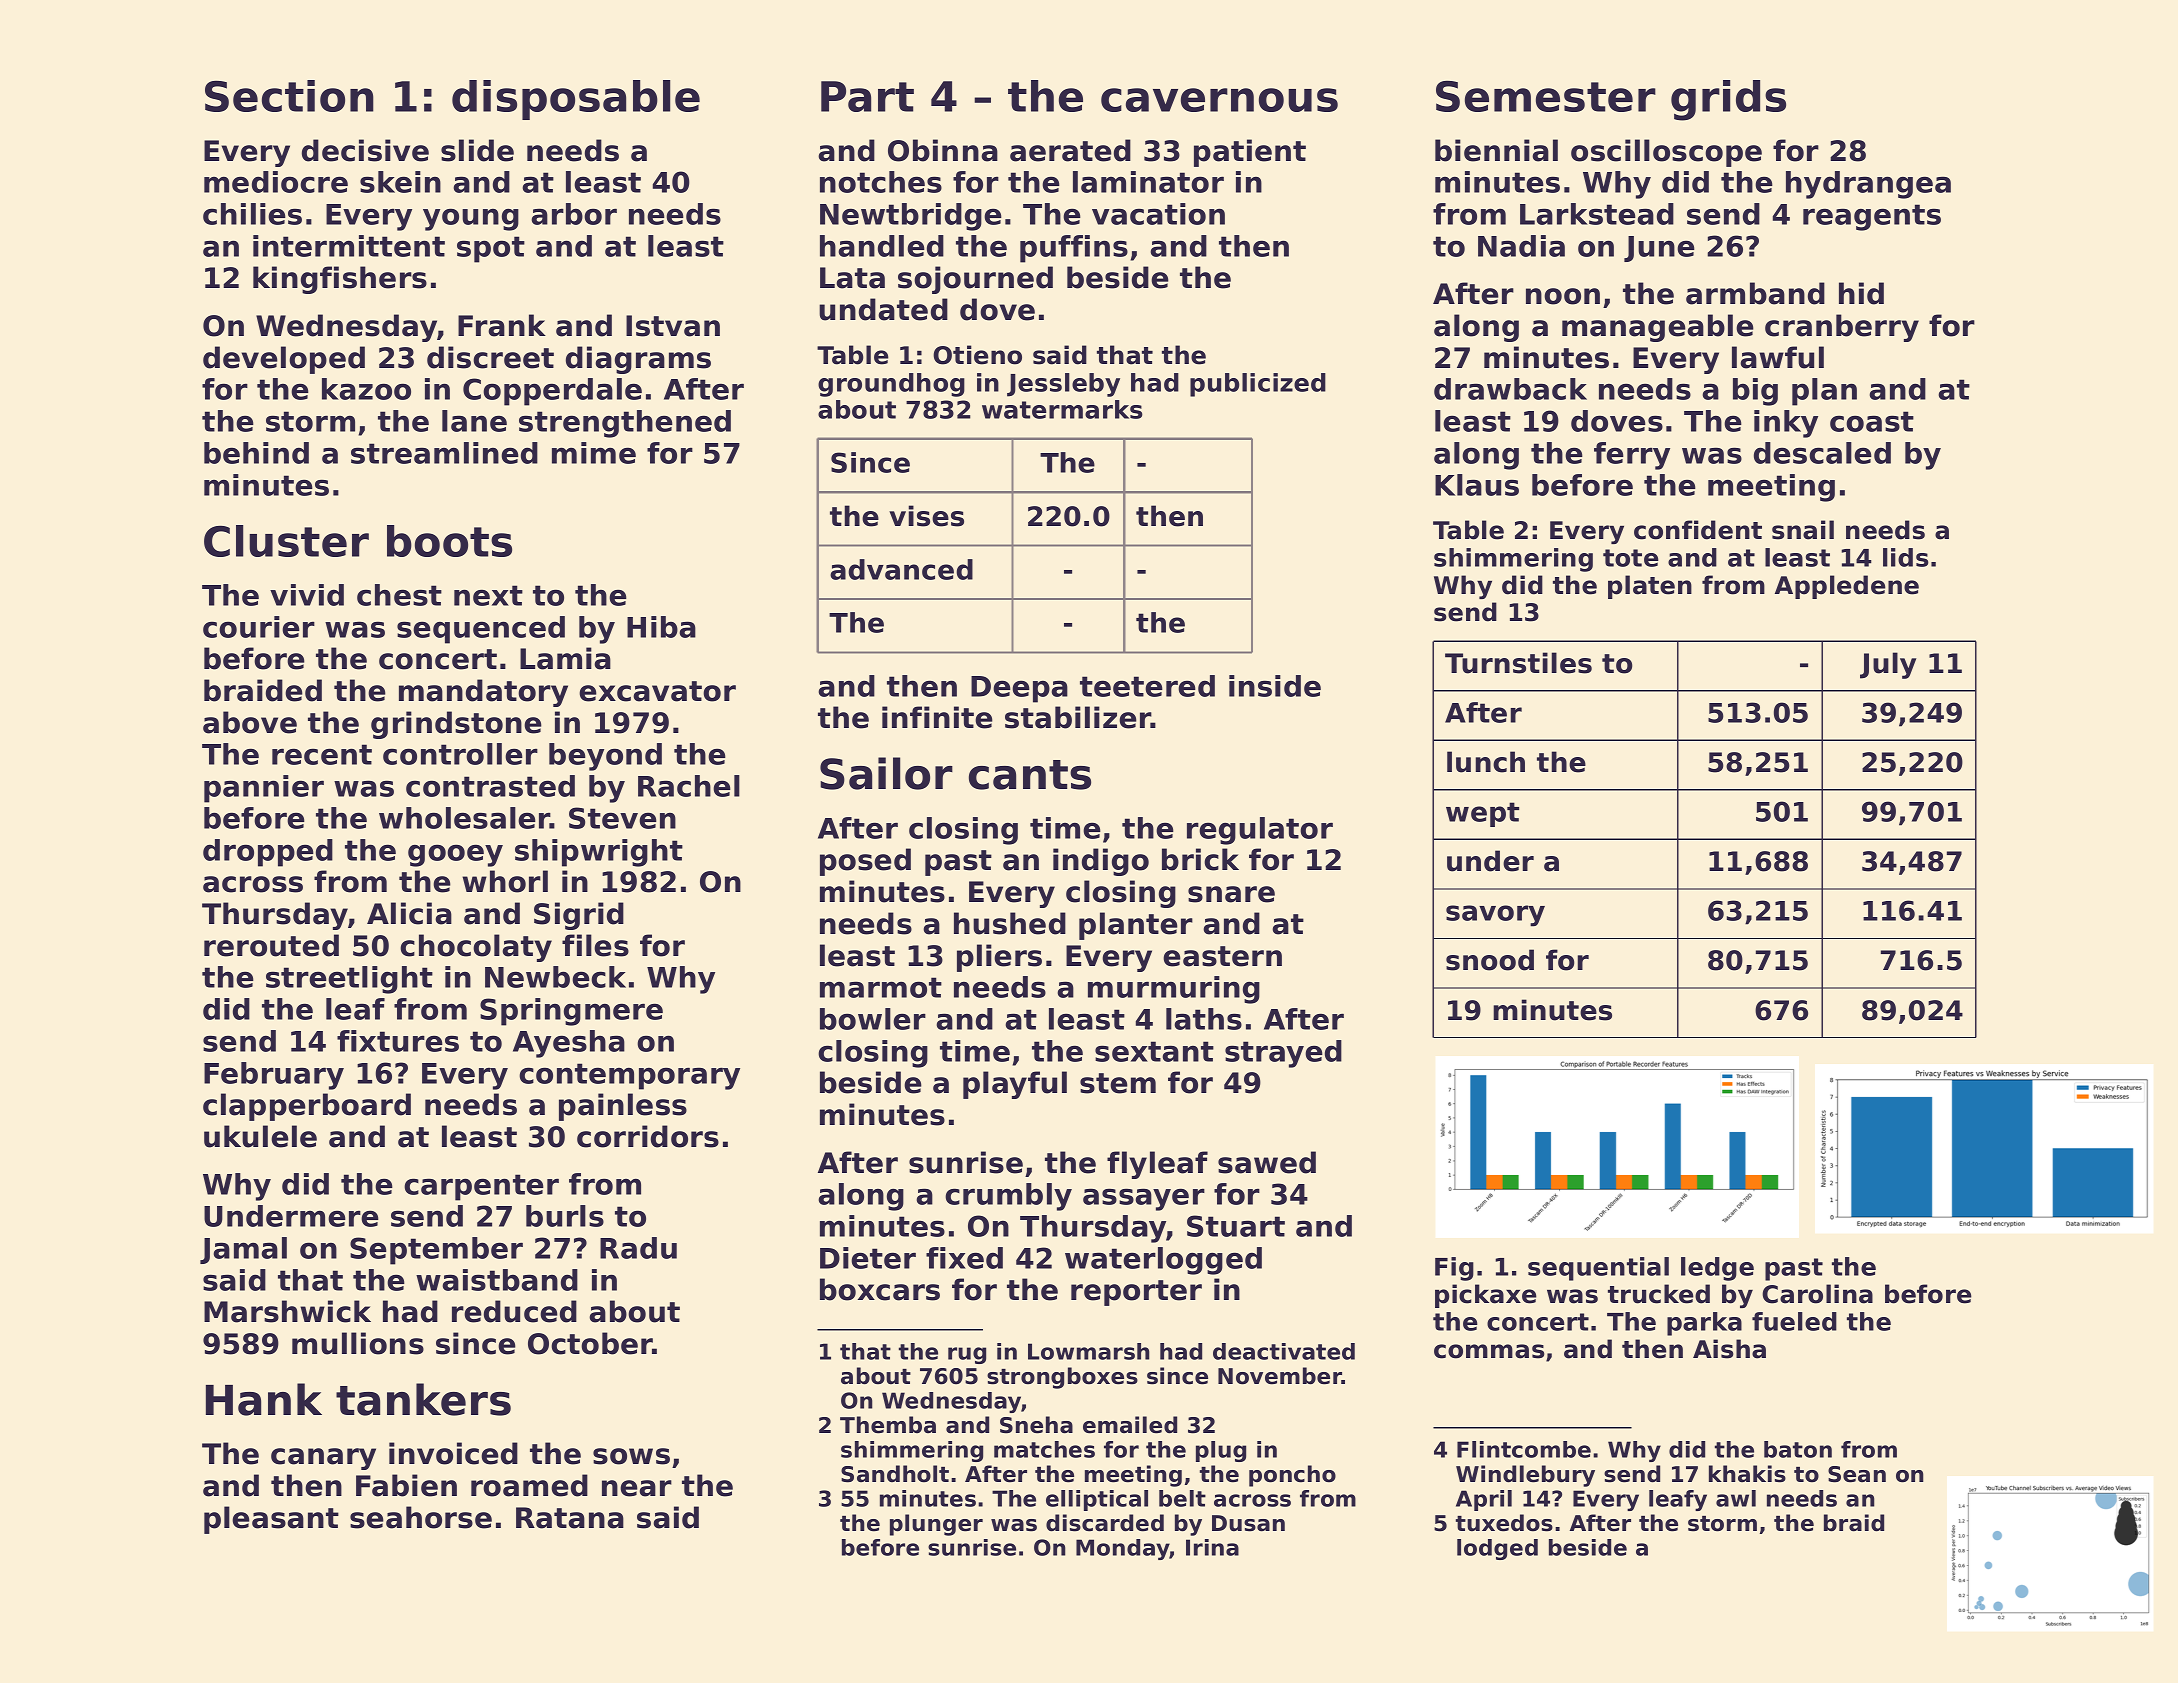 The width and height of the screenshot is (2178, 1683). I want to click on next, so click(488, 595).
